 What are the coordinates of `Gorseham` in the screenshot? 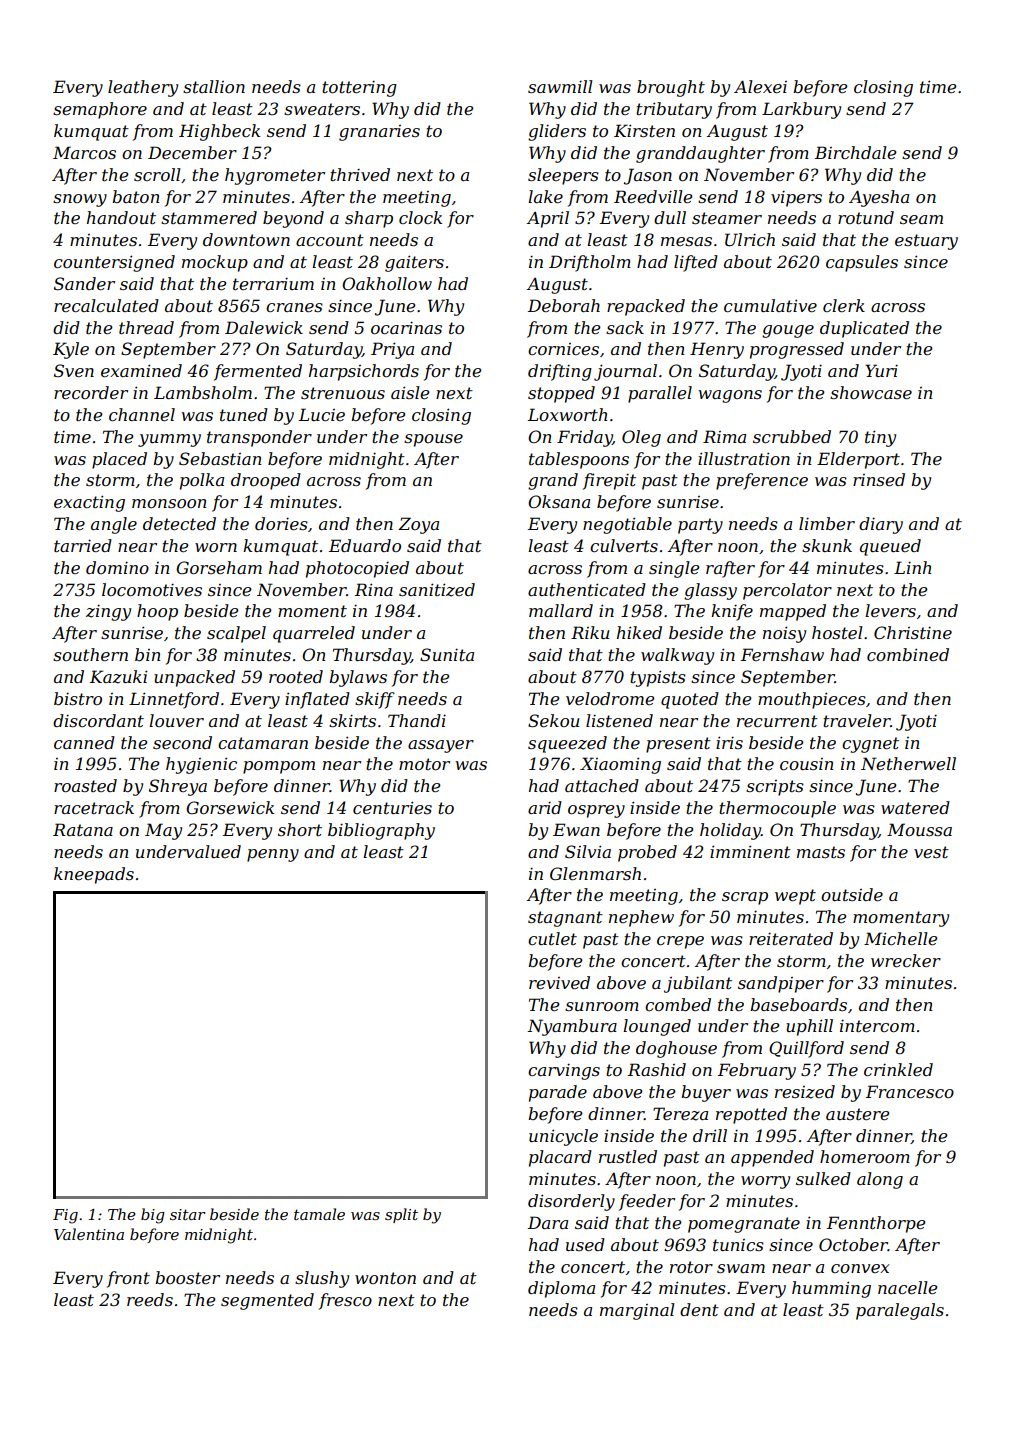 It's located at (219, 567).
